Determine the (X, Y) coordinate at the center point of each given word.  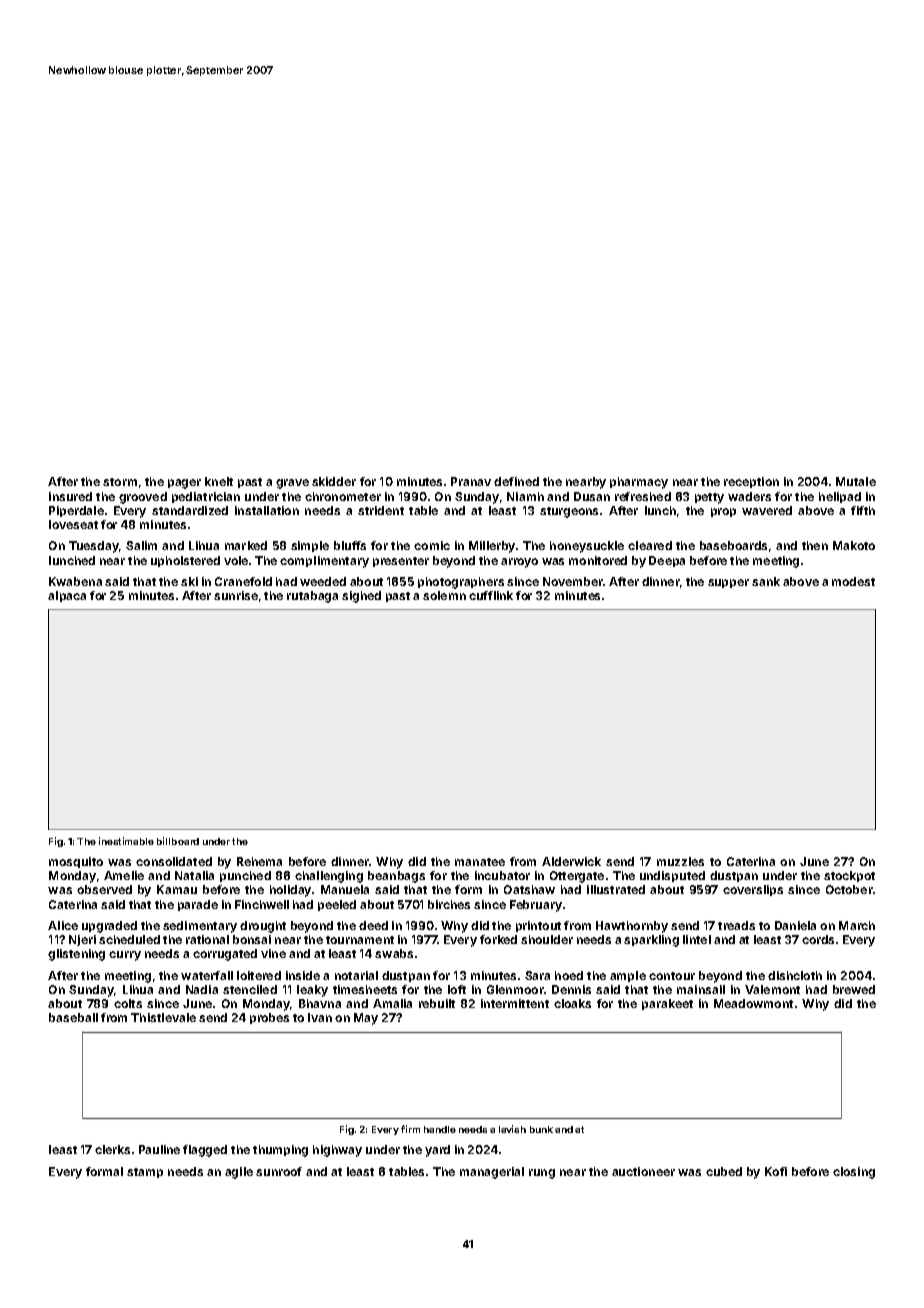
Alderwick (571, 861)
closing (854, 1173)
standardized (190, 510)
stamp (145, 1173)
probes (269, 1018)
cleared (650, 545)
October (849, 889)
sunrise (236, 595)
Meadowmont (753, 1003)
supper (728, 583)
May (366, 1019)
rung (542, 1174)
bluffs (350, 545)
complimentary (324, 562)
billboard (178, 841)
